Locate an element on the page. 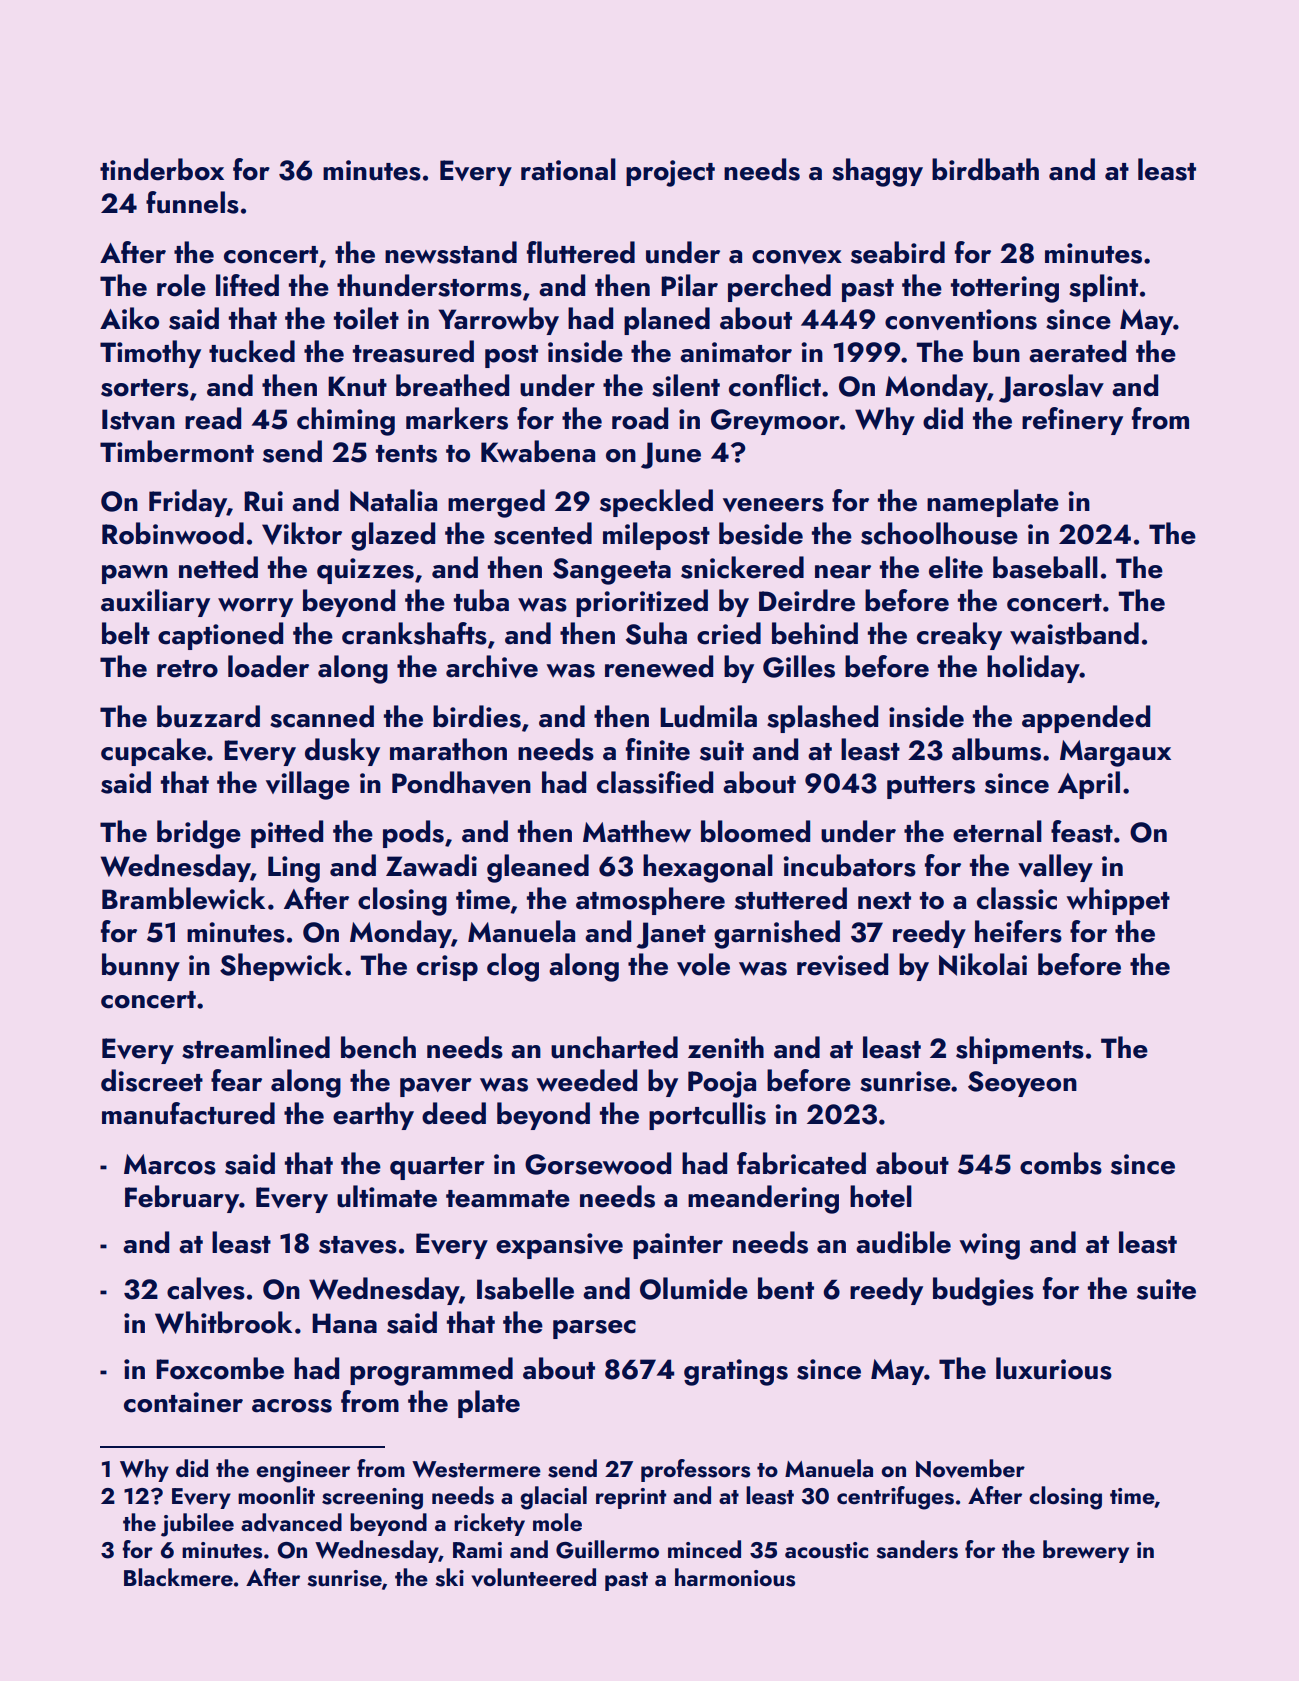 The width and height of the image is (1299, 1681). hotel is located at coordinates (881, 1196).
